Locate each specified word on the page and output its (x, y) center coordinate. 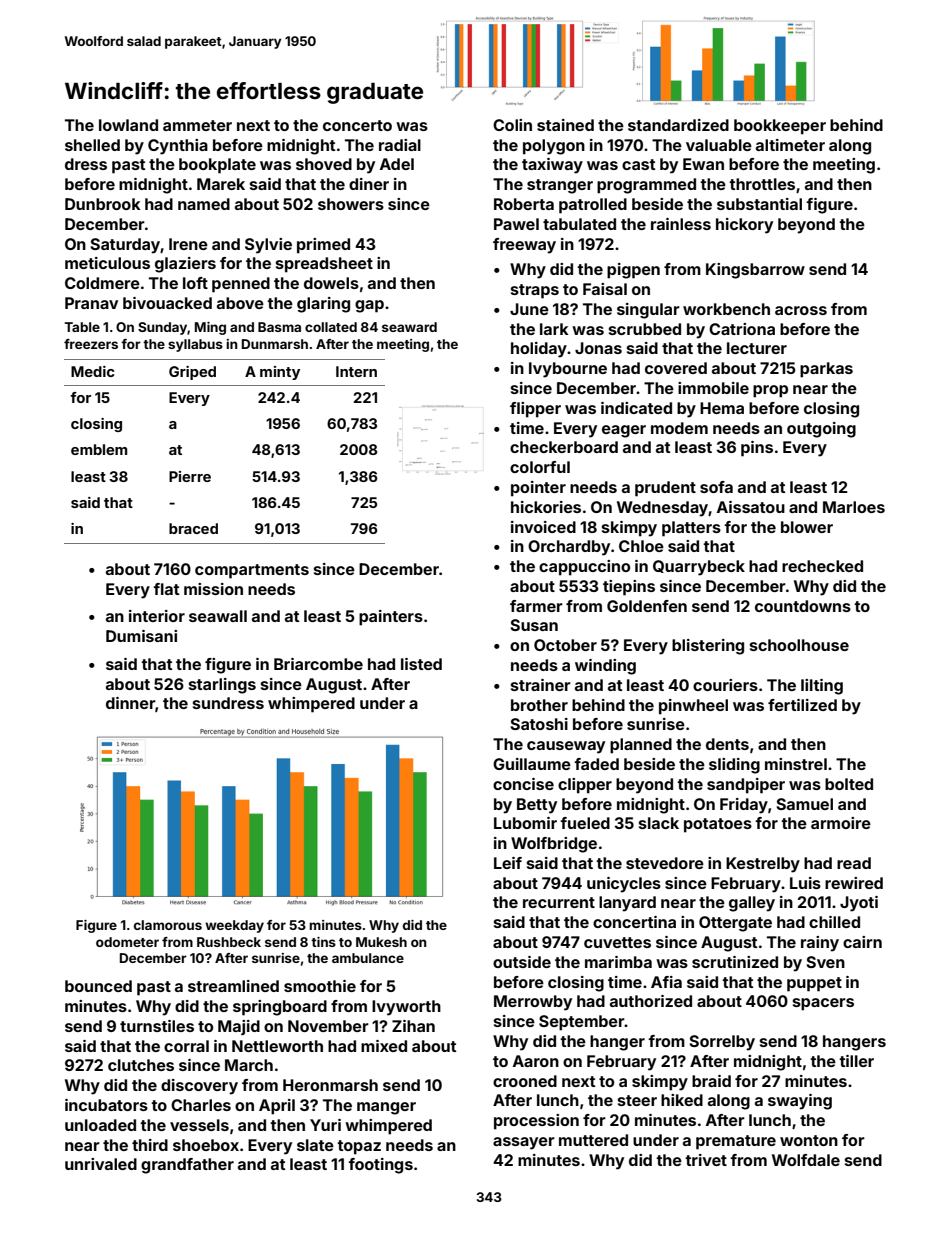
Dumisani (141, 636)
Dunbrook (103, 204)
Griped (192, 373)
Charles (201, 1105)
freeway (524, 246)
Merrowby (533, 1003)
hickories (546, 507)
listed (421, 664)
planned (641, 746)
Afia (666, 982)
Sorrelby (722, 1043)
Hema (722, 408)
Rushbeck (229, 942)
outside (522, 962)
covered (676, 368)
